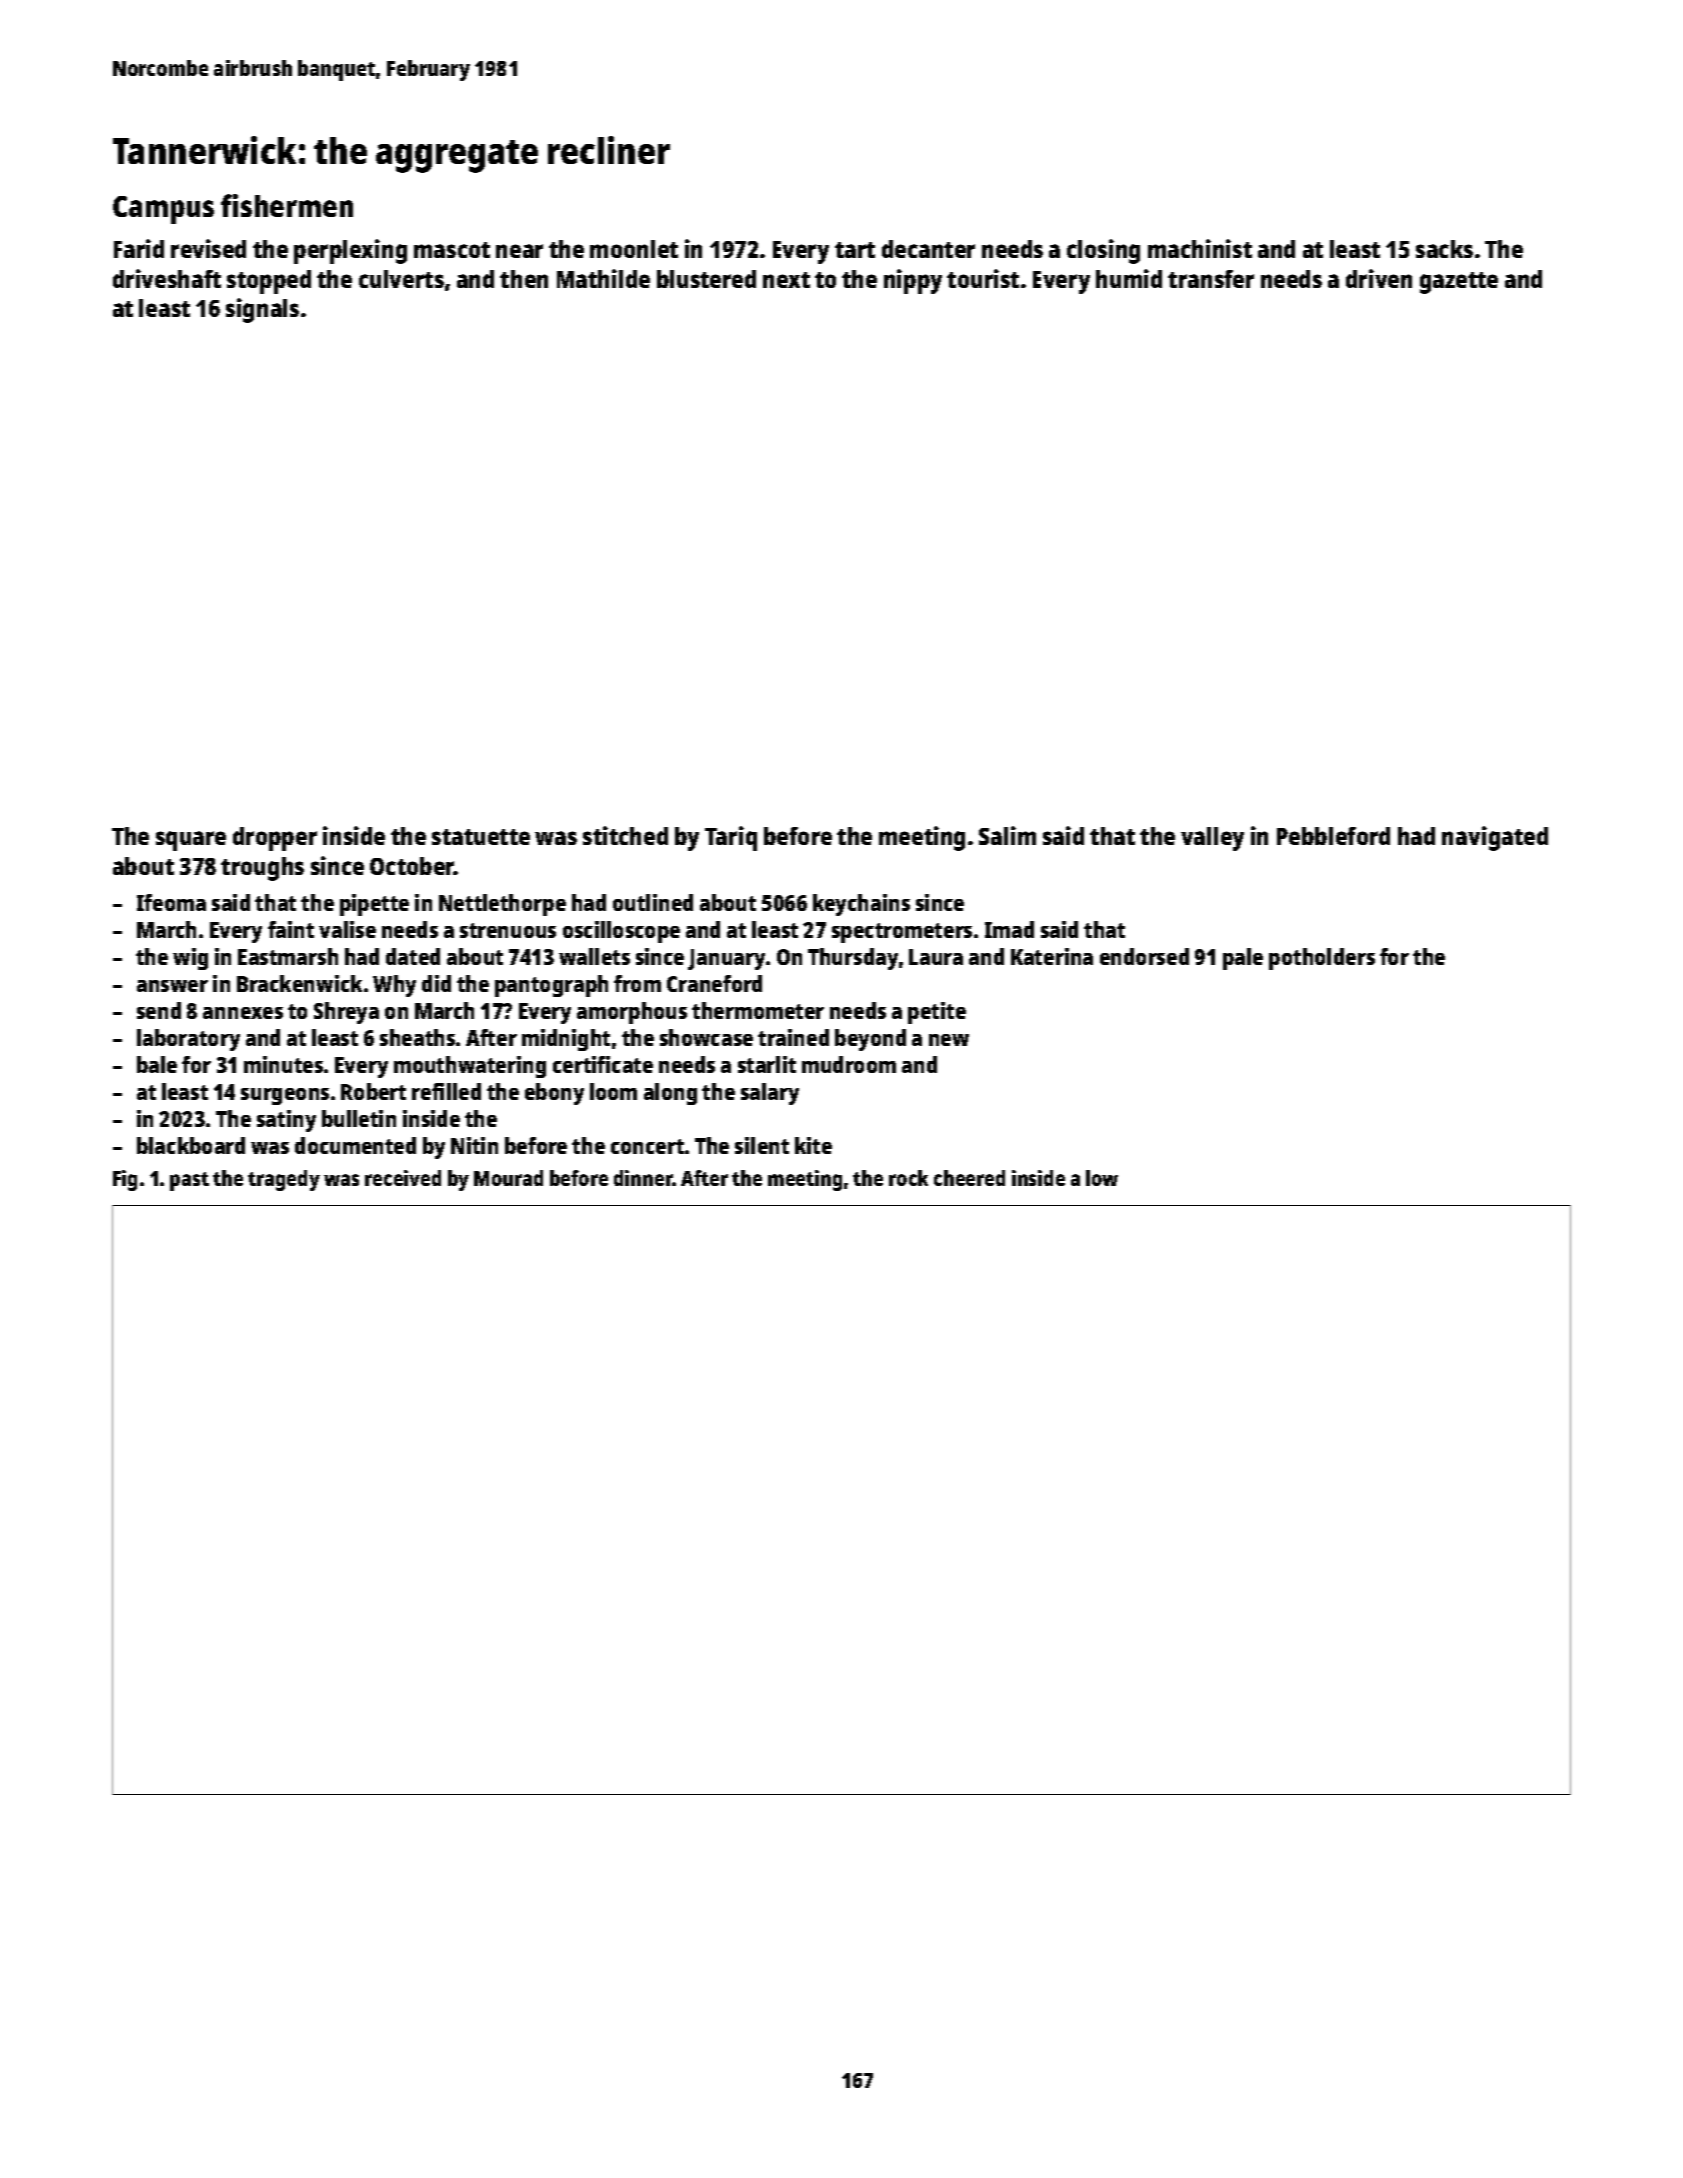 The width and height of the document is (1683, 2178). Describe the element at coordinates (159, 1010) in the document. I see `send` at that location.
